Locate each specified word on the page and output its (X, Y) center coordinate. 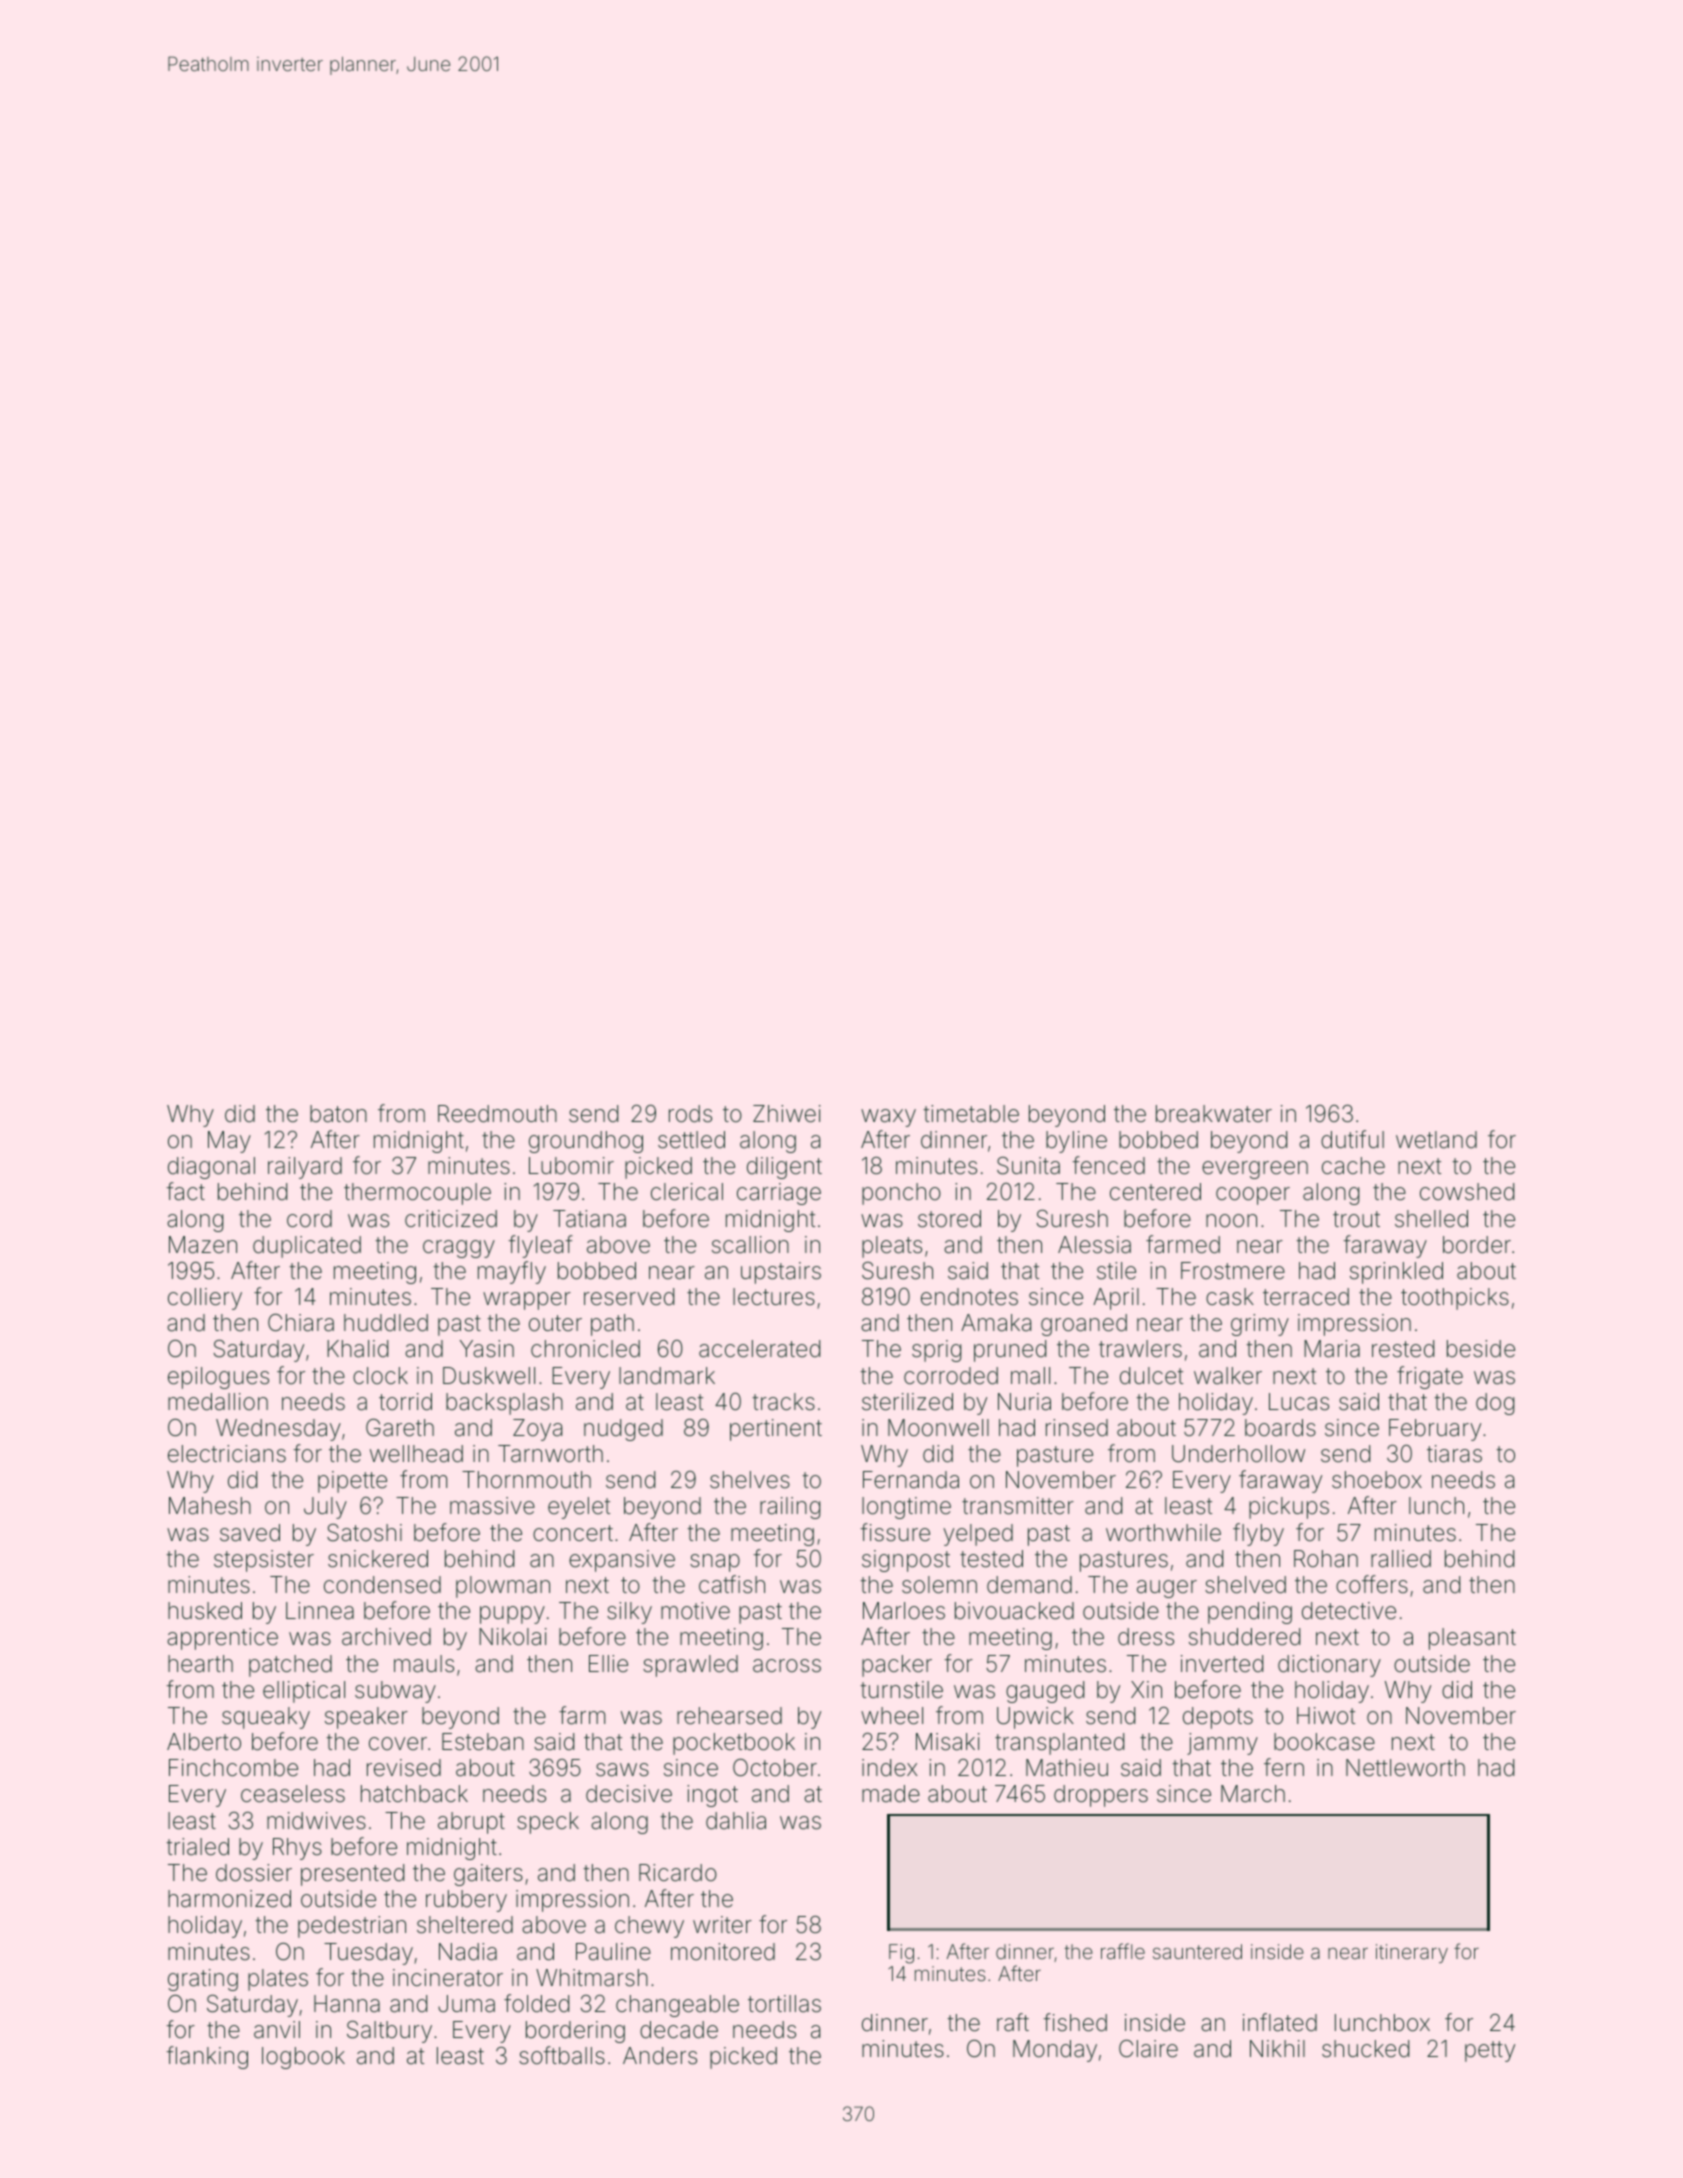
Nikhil (1277, 2048)
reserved (629, 1297)
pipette (352, 1482)
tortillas (784, 2004)
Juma (466, 2004)
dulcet (1151, 1375)
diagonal (211, 1168)
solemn (939, 1585)
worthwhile (1163, 1533)
